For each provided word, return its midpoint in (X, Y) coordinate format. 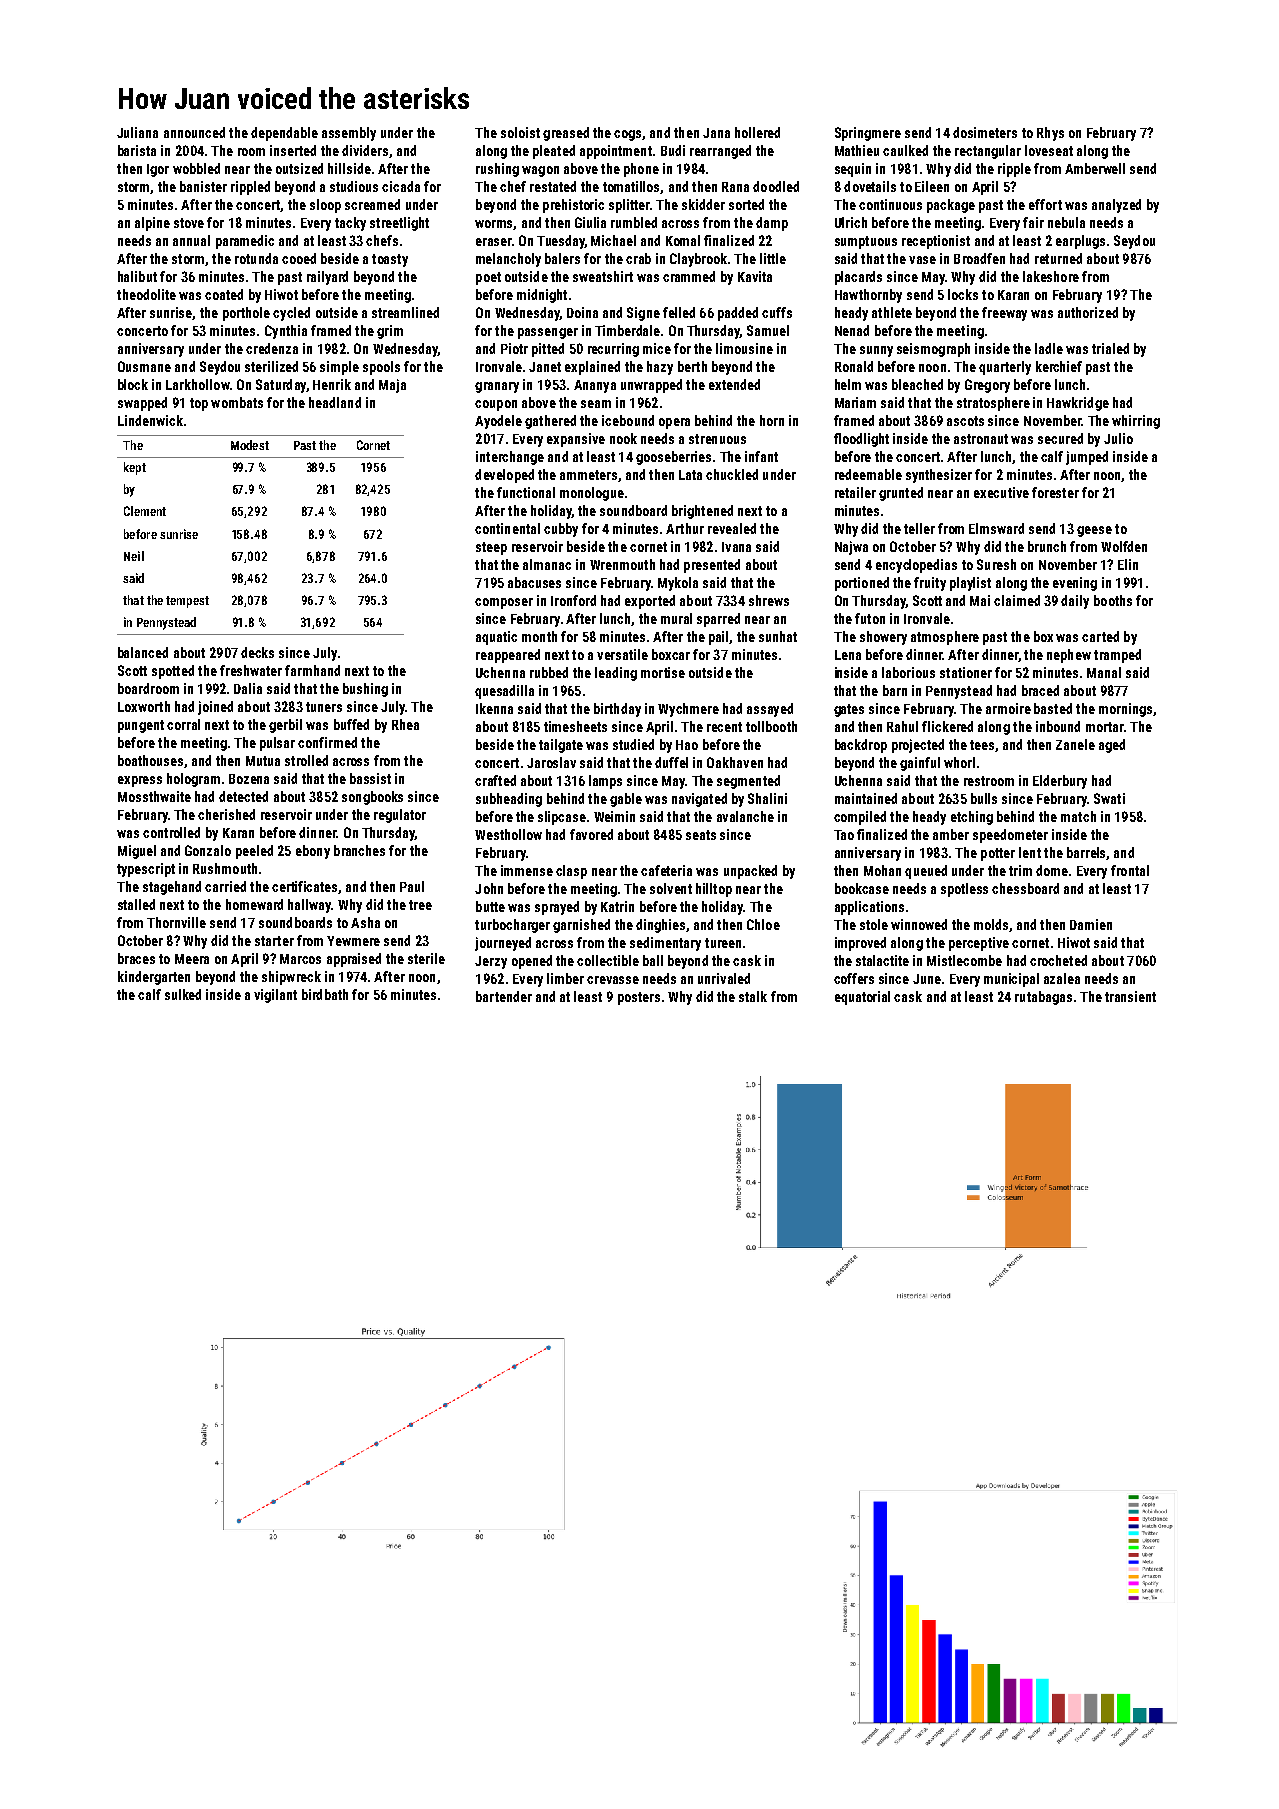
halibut (137, 276)
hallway (309, 906)
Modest (250, 445)
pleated (554, 152)
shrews (769, 600)
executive (1001, 492)
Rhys (1050, 134)
